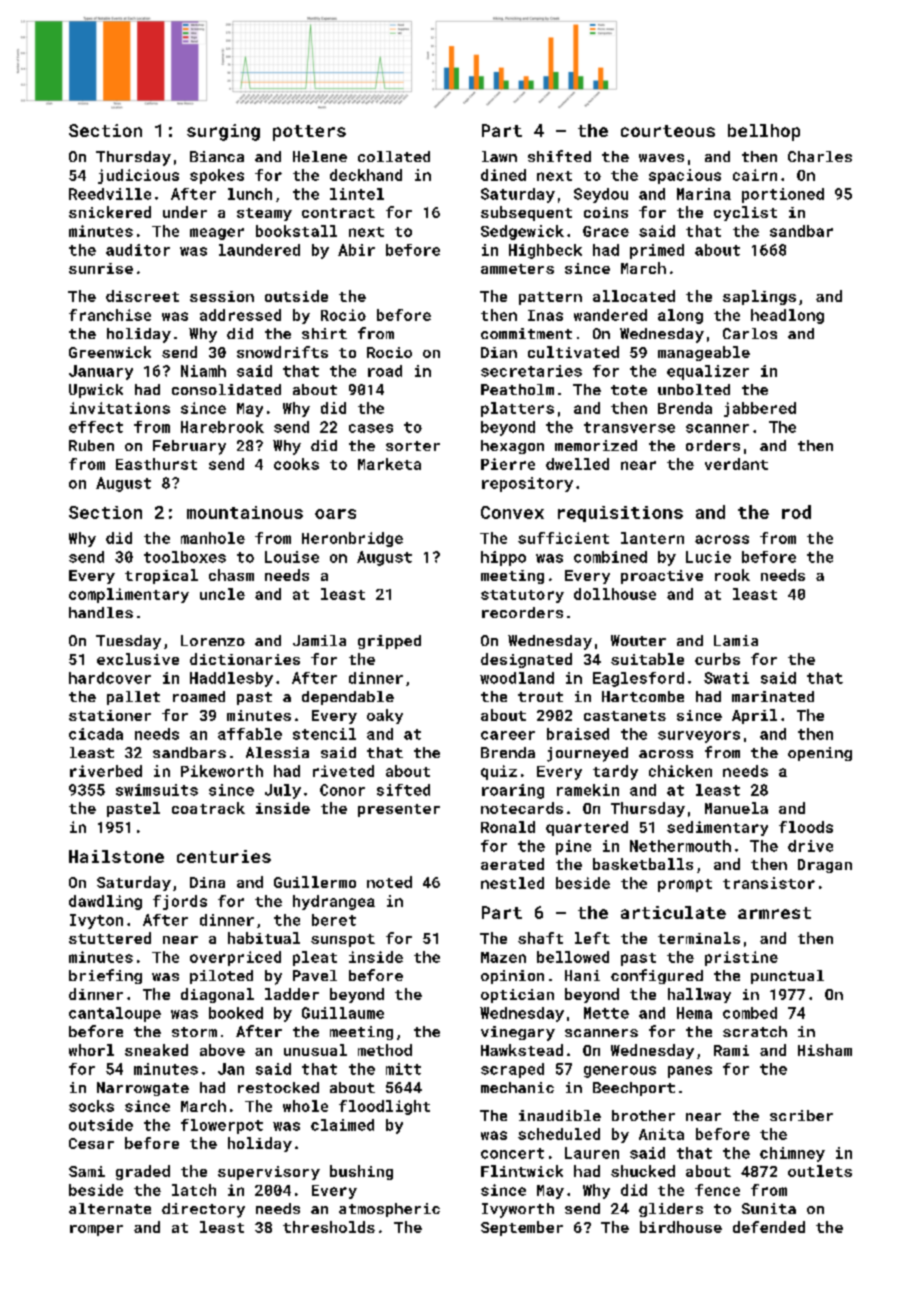 The height and width of the screenshot is (1308, 924). Describe the element at coordinates (680, 316) in the screenshot. I see `along` at that location.
